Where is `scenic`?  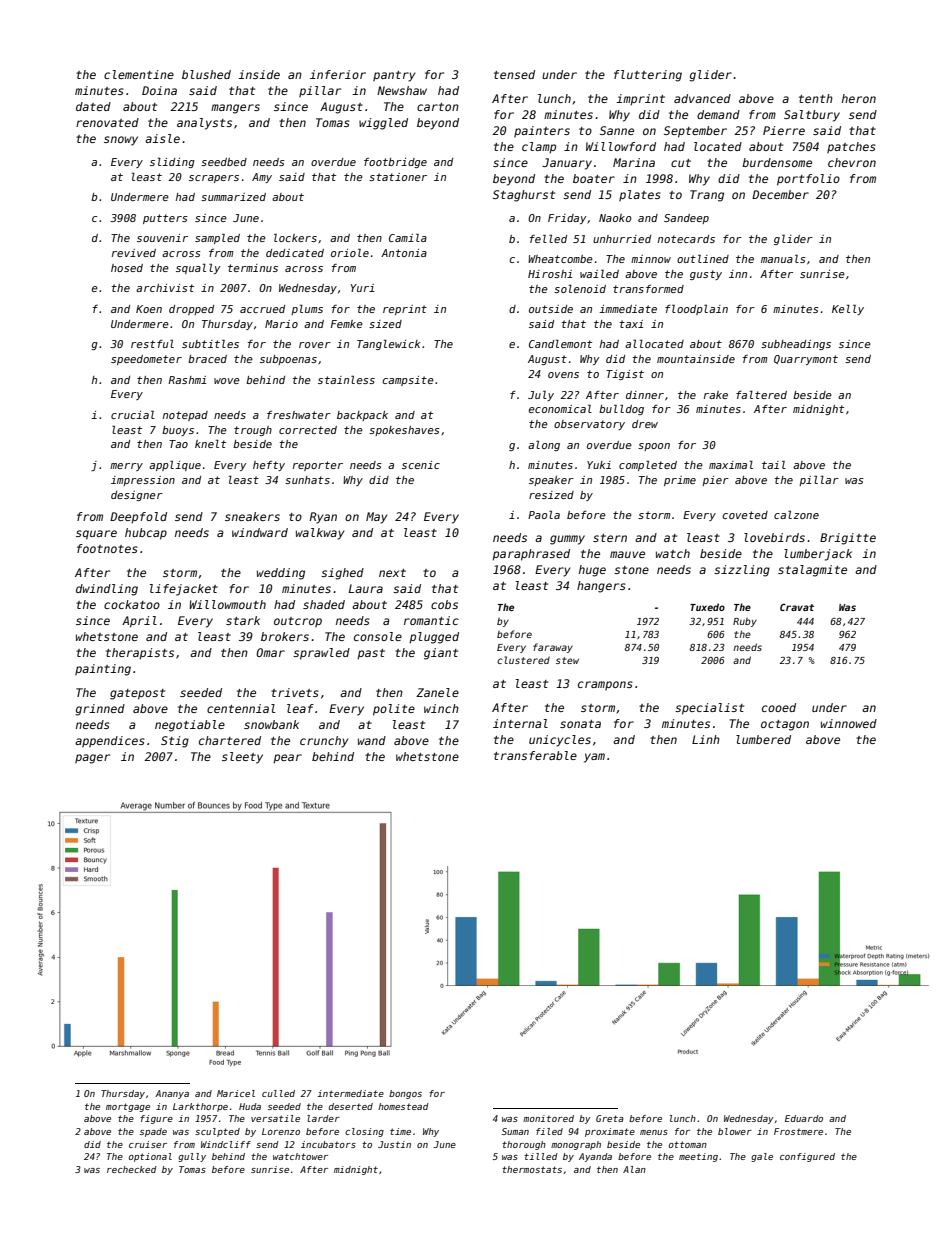 scenic is located at coordinates (421, 465).
